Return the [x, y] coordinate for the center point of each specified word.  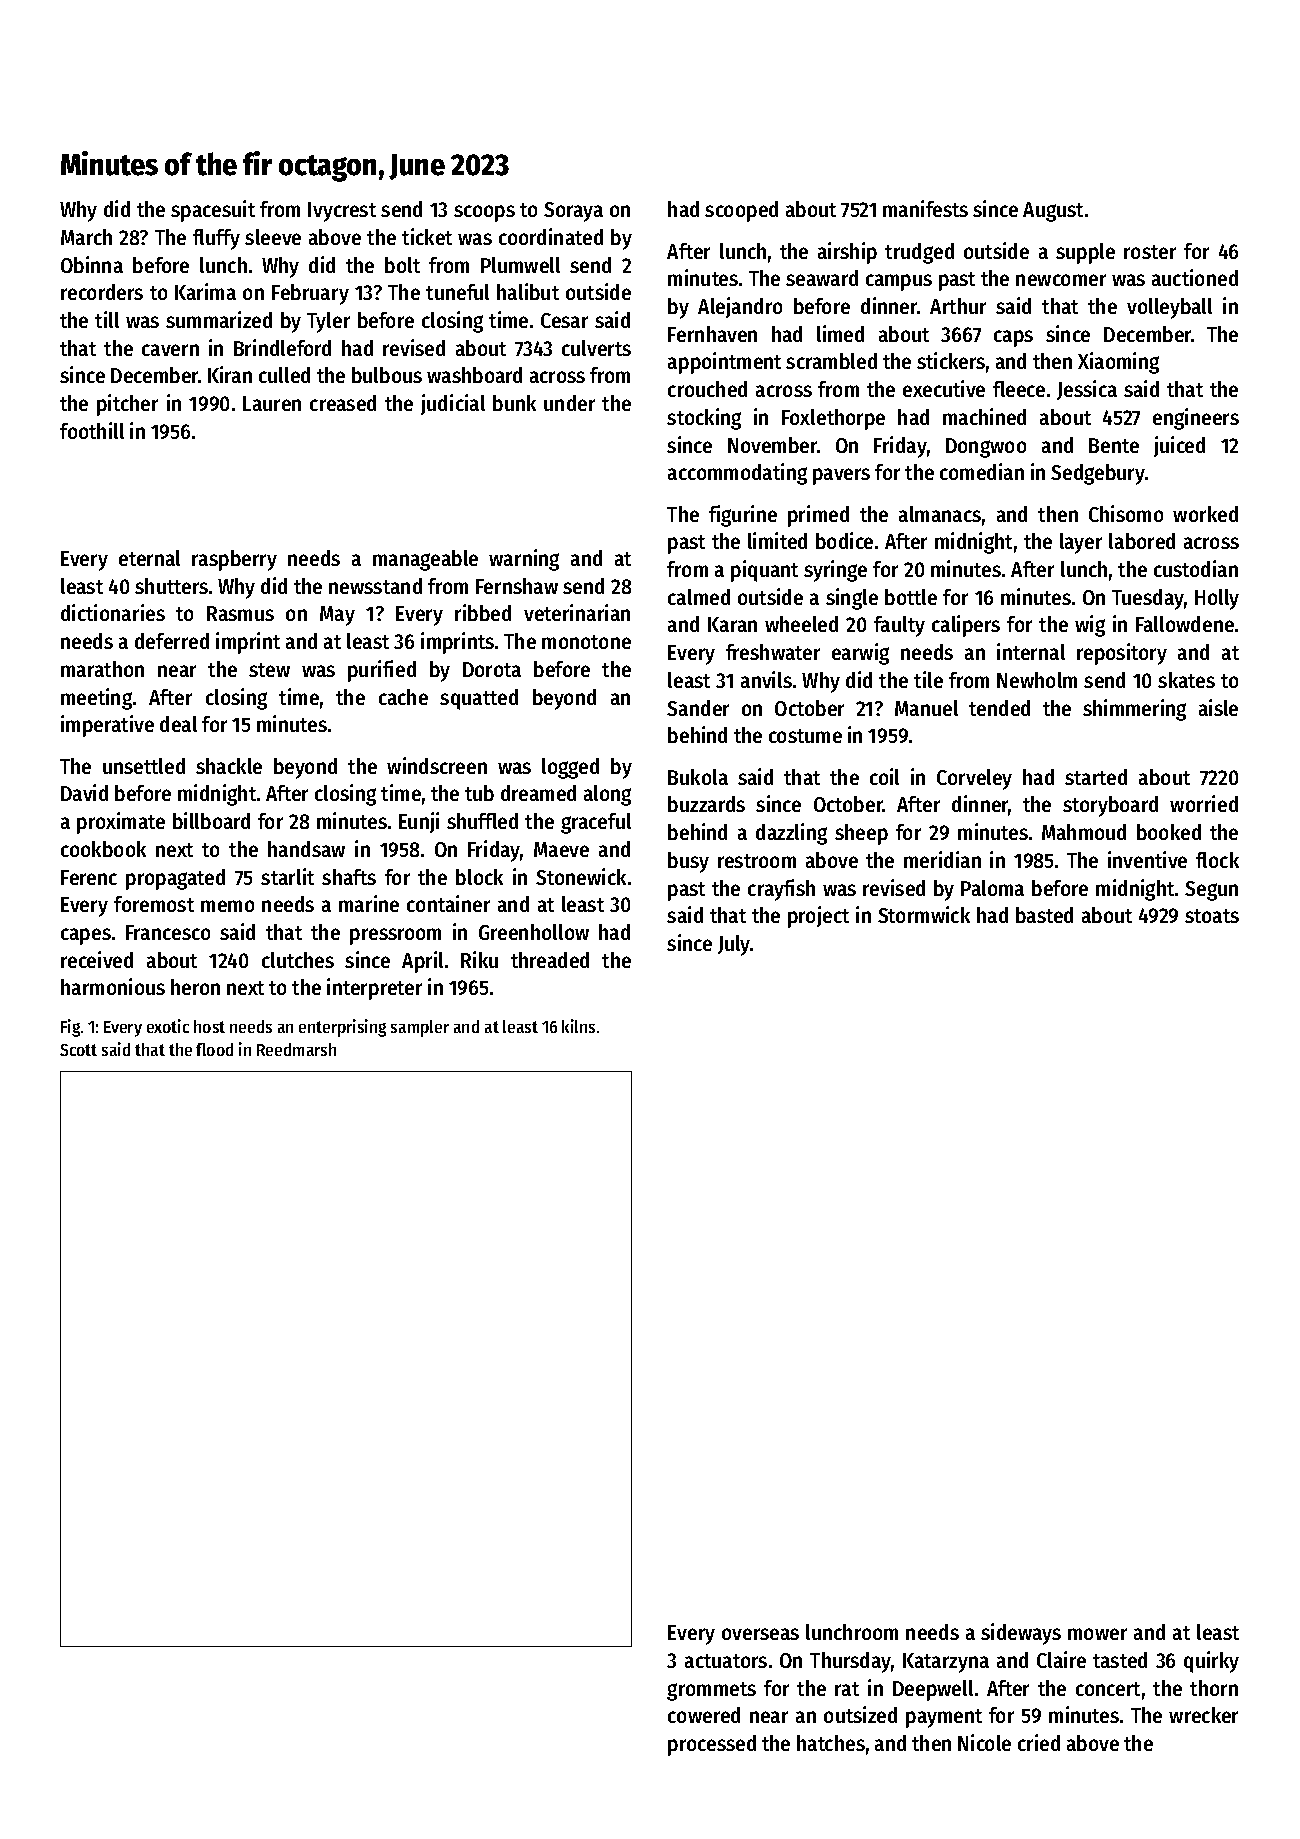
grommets [711, 1691]
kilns [578, 1026]
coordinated [551, 236]
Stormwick [924, 914]
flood [214, 1049]
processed [712, 1745]
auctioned [1195, 277]
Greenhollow [534, 932]
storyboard [1110, 806]
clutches [298, 960]
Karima [205, 291]
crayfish [781, 890]
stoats [1212, 916]
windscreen [437, 765]
